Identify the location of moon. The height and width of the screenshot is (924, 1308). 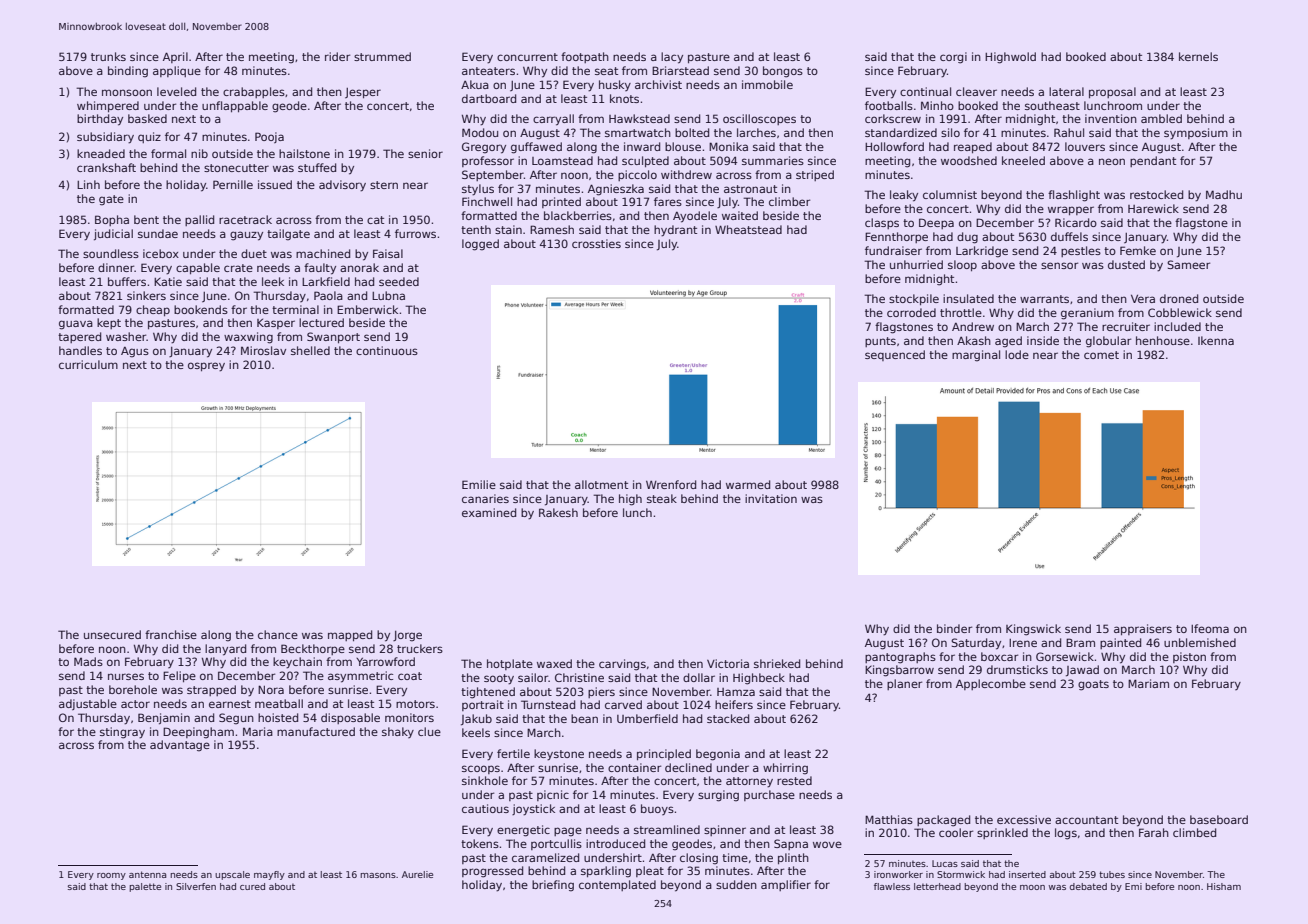
(1032, 887).
